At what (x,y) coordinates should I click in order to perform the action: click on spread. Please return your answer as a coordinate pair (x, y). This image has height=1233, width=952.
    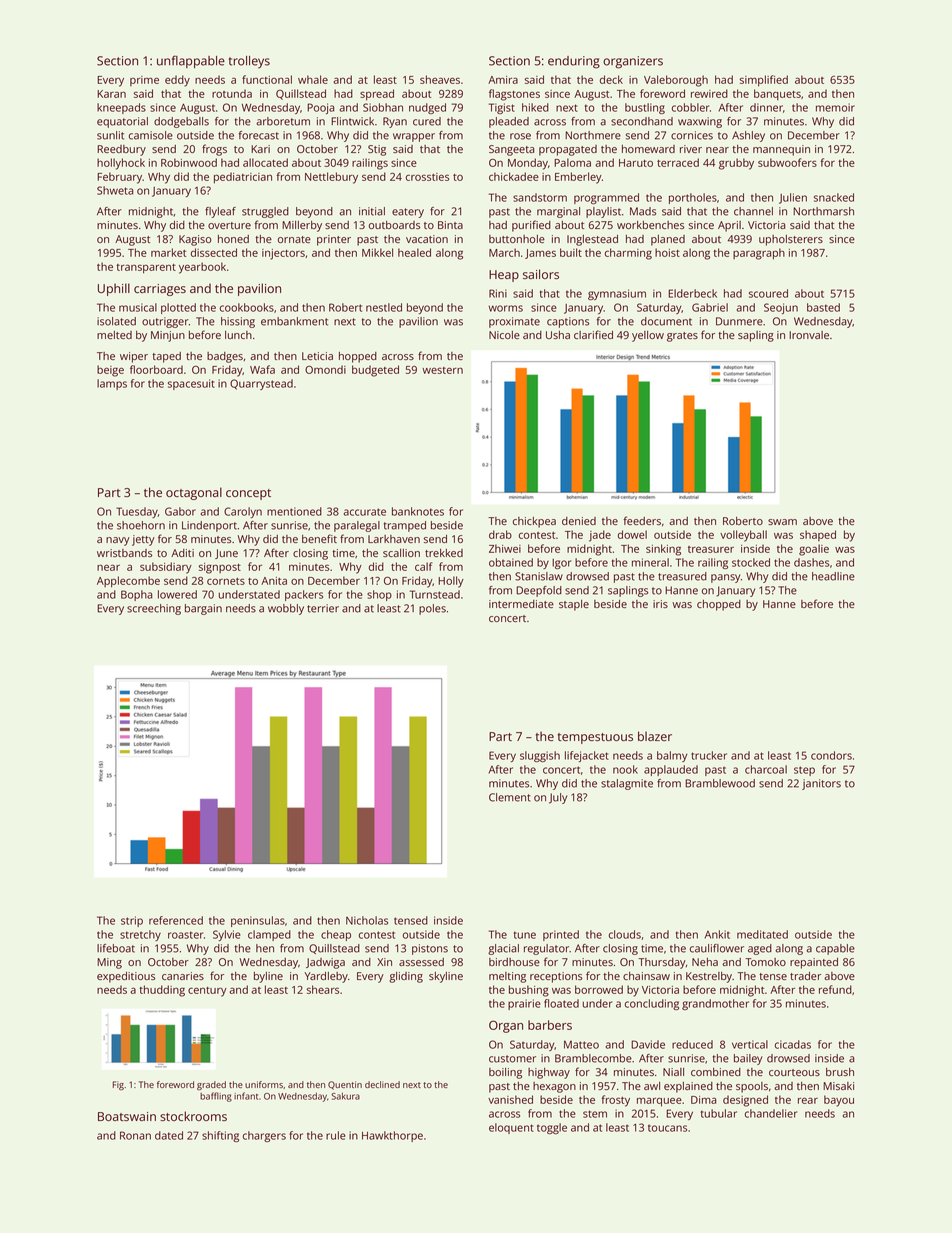
    Looking at the image, I should click on (377, 95).
